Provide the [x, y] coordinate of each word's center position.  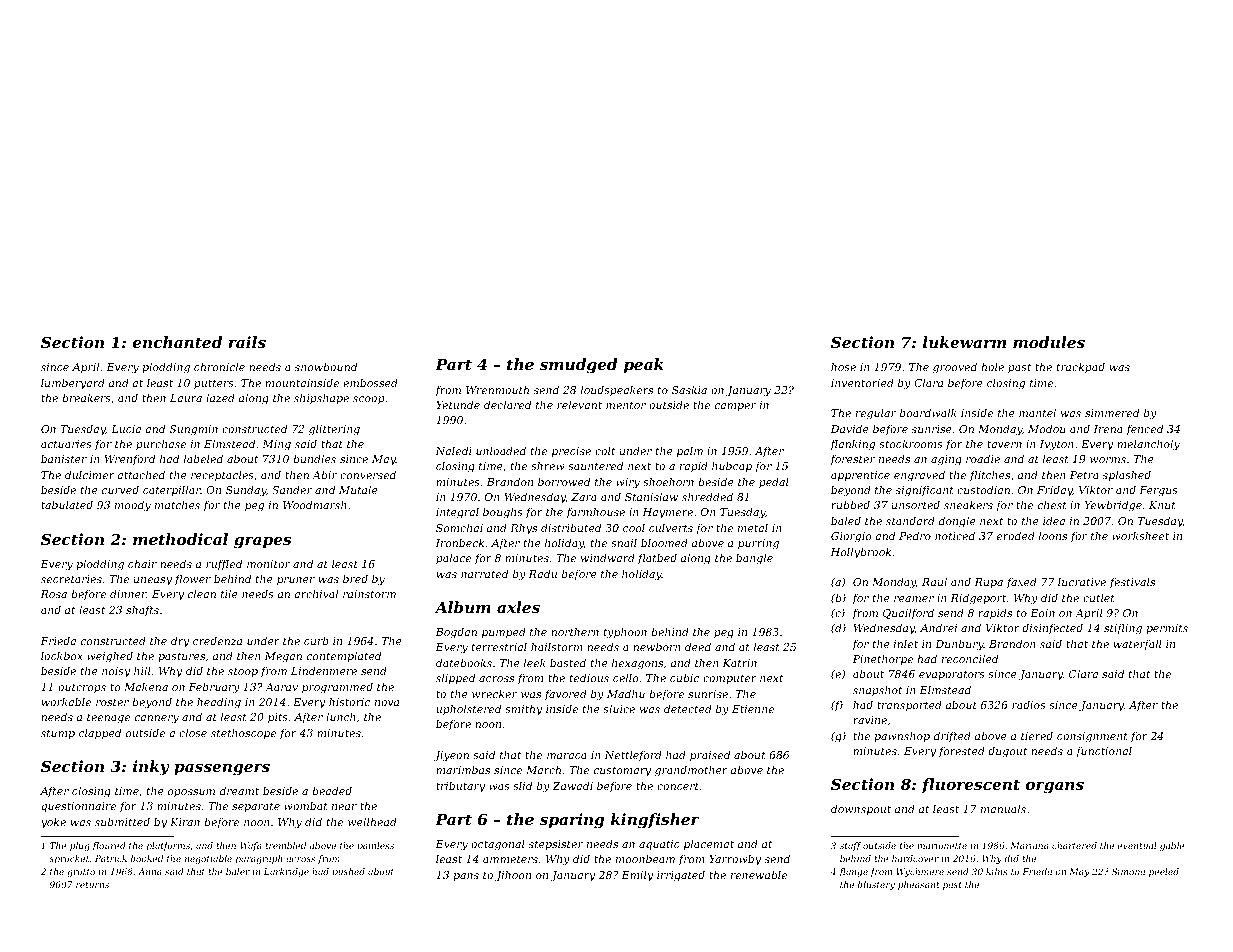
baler [238, 871]
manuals [1003, 808]
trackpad [1081, 367]
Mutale [358, 489]
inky [151, 768]
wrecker [494, 693]
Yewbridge [1113, 506]
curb [316, 640]
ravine [870, 720]
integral [457, 513]
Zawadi [572, 785]
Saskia [689, 389]
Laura [186, 398]
